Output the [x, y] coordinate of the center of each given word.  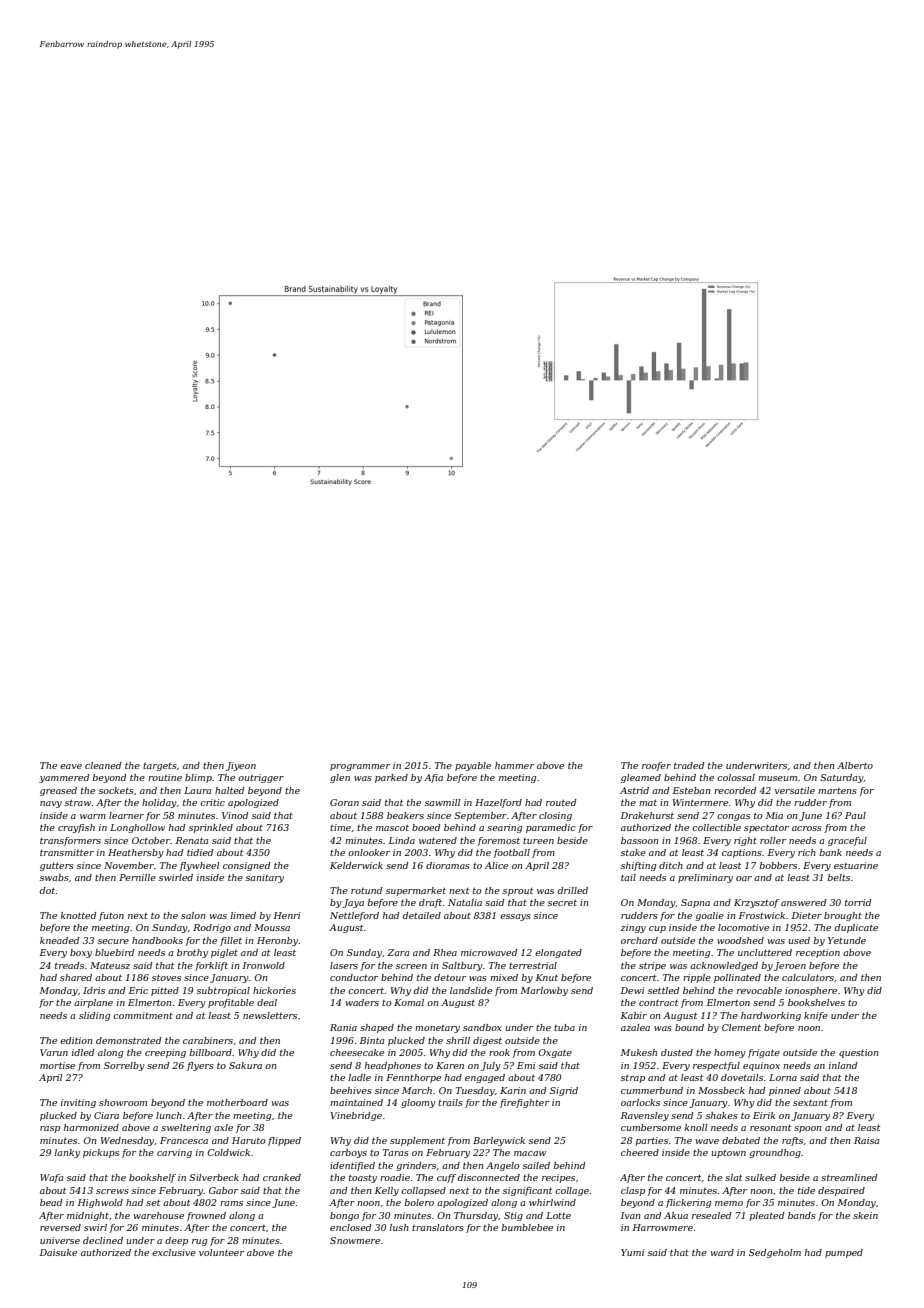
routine [165, 777]
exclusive [174, 1252]
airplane [93, 1003]
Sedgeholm [775, 1253]
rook [499, 1052]
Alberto [855, 765]
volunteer [221, 1252]
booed [426, 827]
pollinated [737, 978]
